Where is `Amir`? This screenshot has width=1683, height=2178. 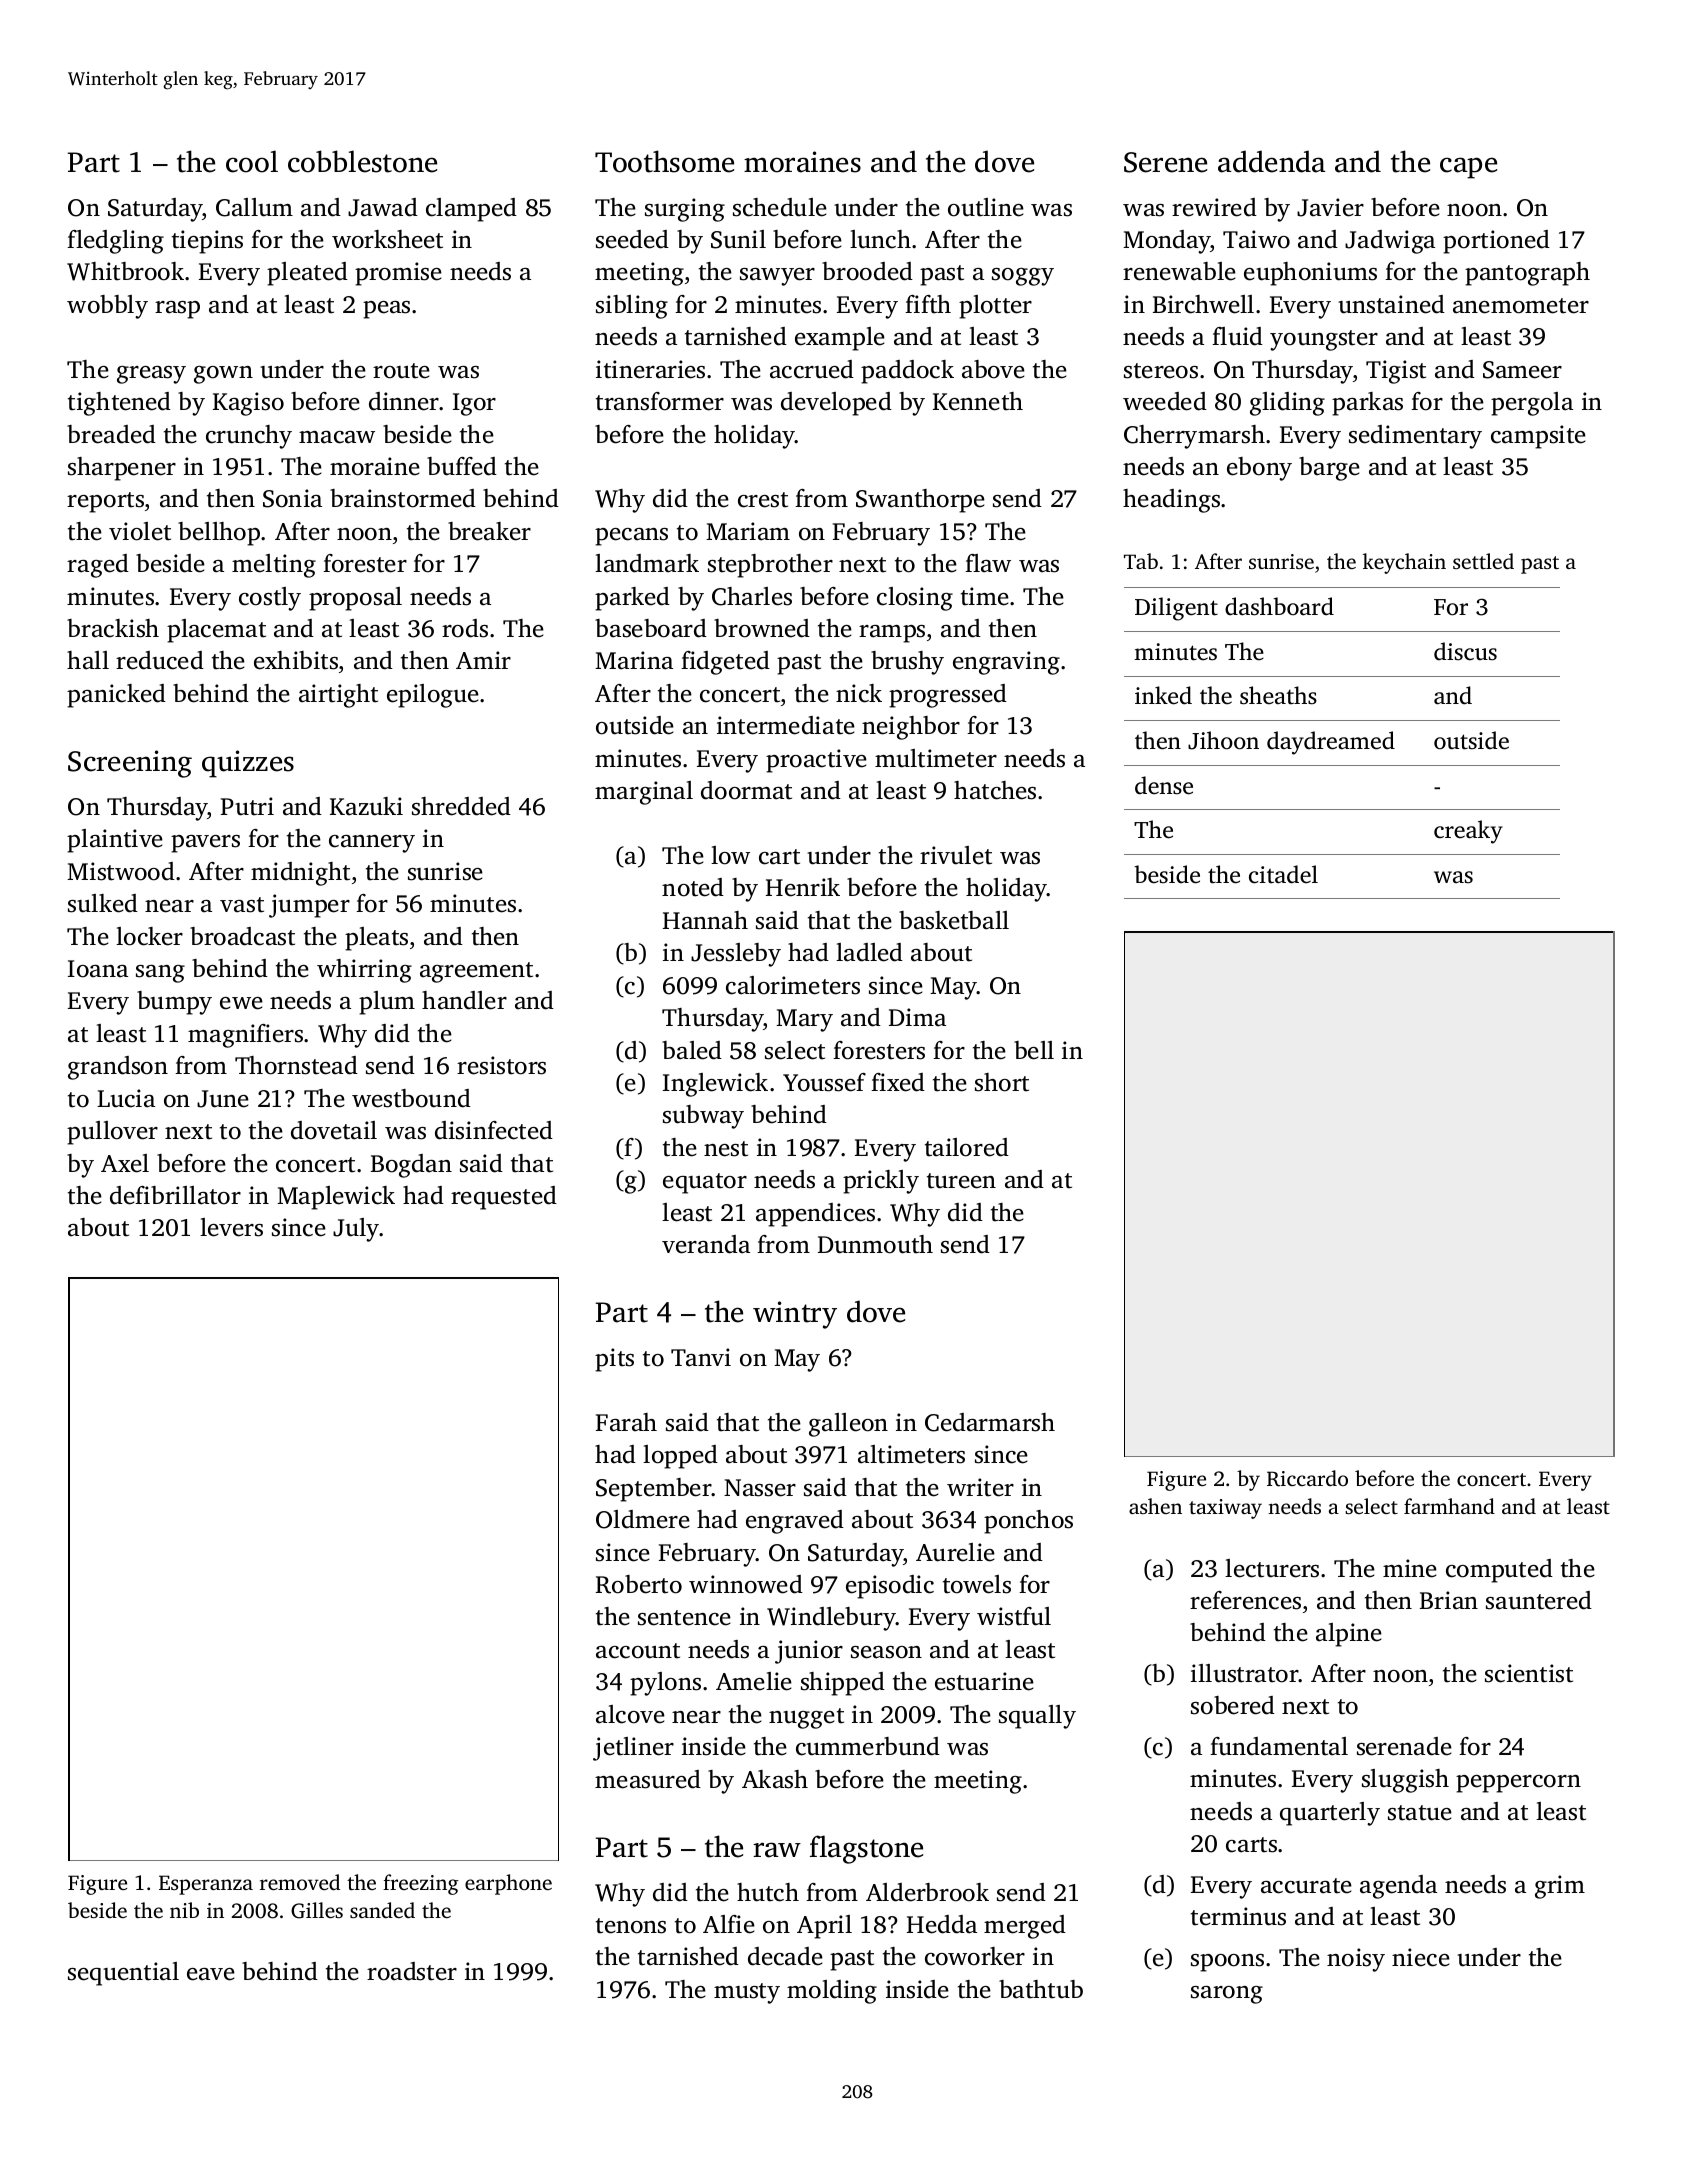 Amir is located at coordinates (483, 660).
